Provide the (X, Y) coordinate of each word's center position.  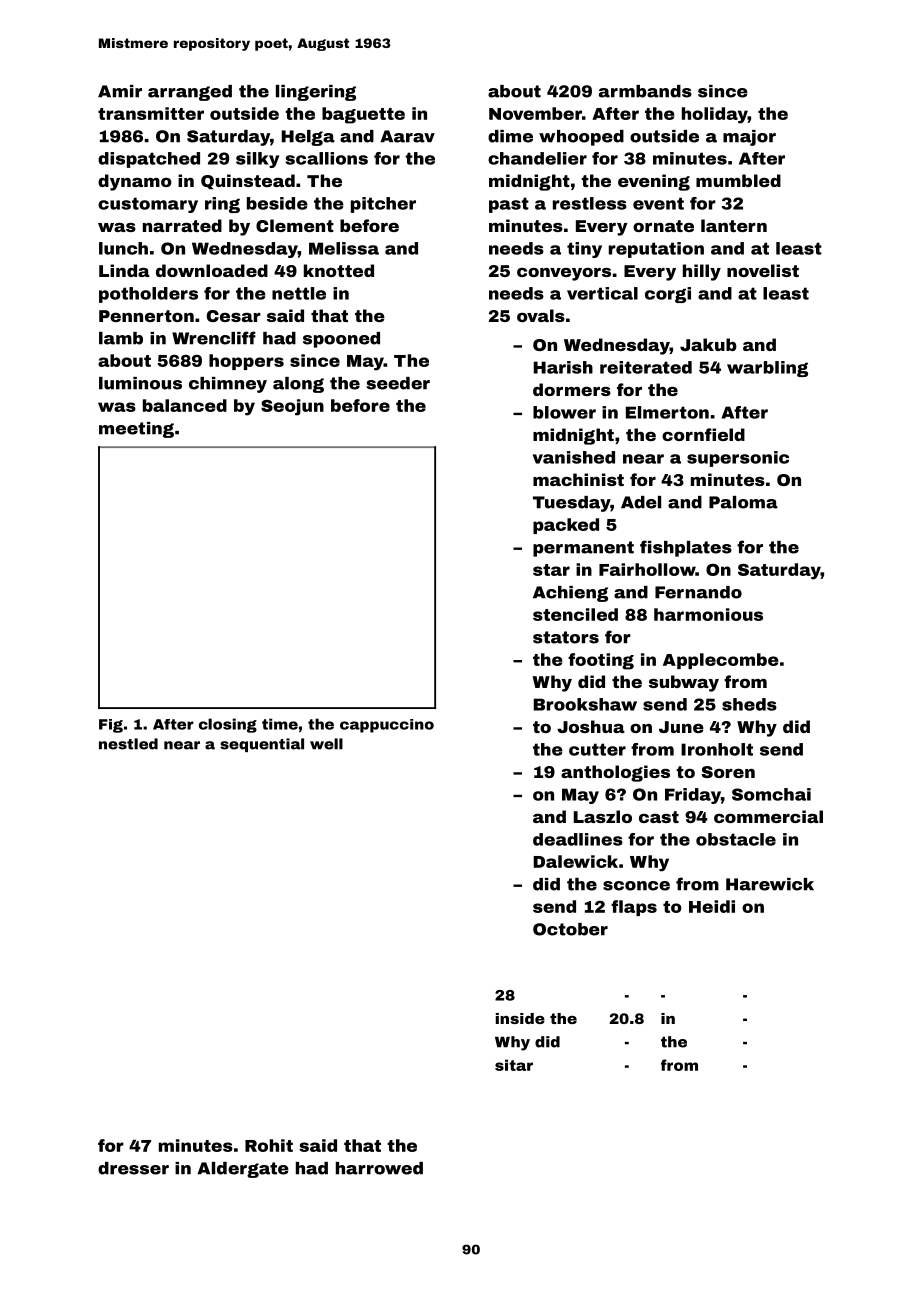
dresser (133, 1168)
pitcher (383, 205)
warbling (767, 369)
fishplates (686, 548)
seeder (398, 383)
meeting (136, 430)
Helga (308, 138)
